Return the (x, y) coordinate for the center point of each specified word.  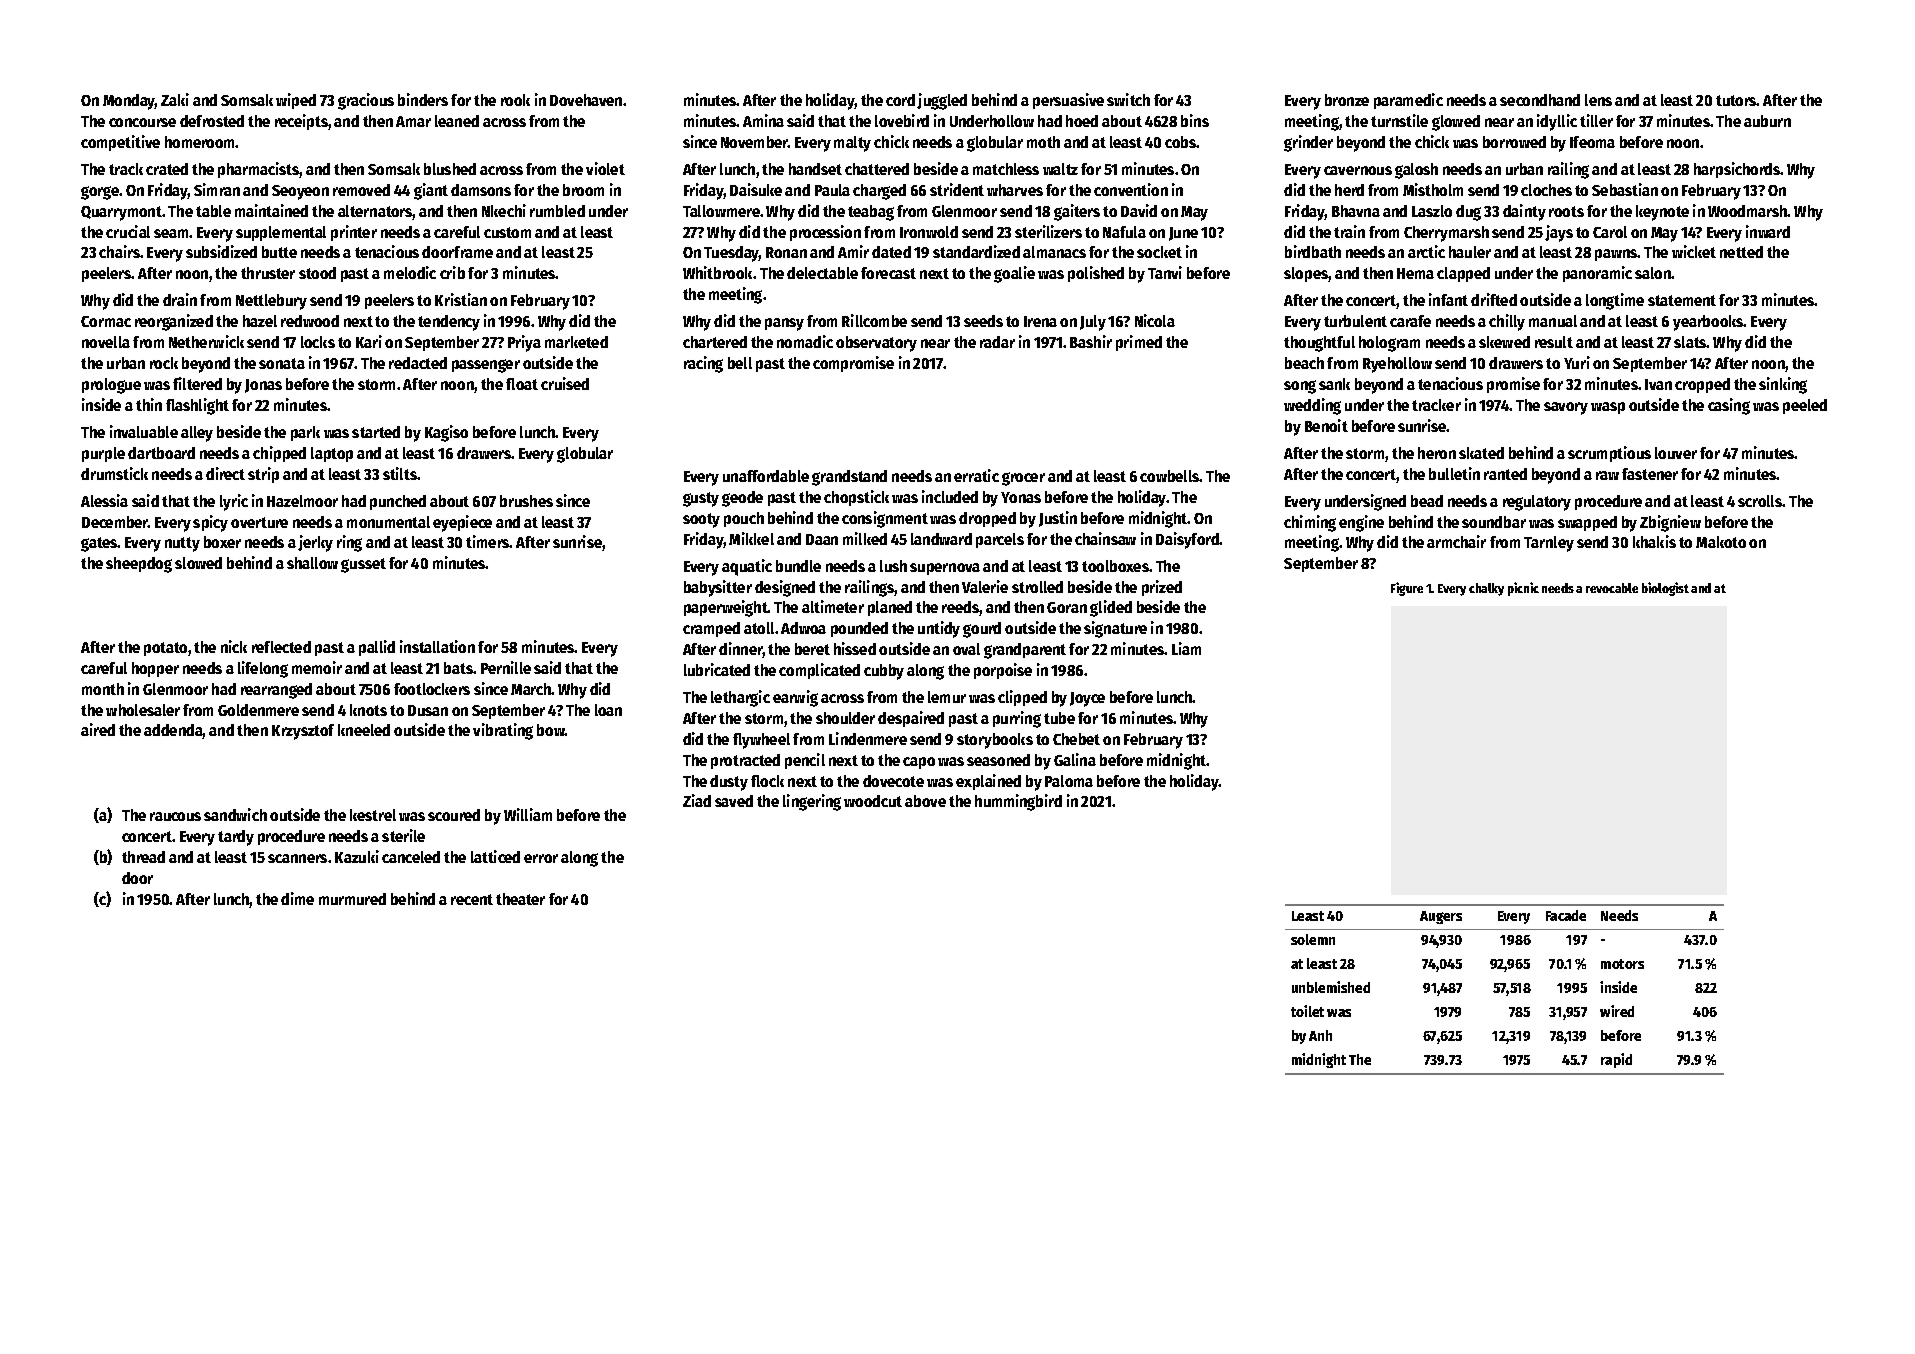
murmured (352, 899)
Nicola (1155, 320)
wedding (1312, 406)
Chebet (1076, 739)
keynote (1662, 213)
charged (879, 192)
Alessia (104, 500)
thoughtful (1319, 344)
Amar (413, 121)
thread (143, 857)
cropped (1702, 385)
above (925, 801)
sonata (282, 363)
